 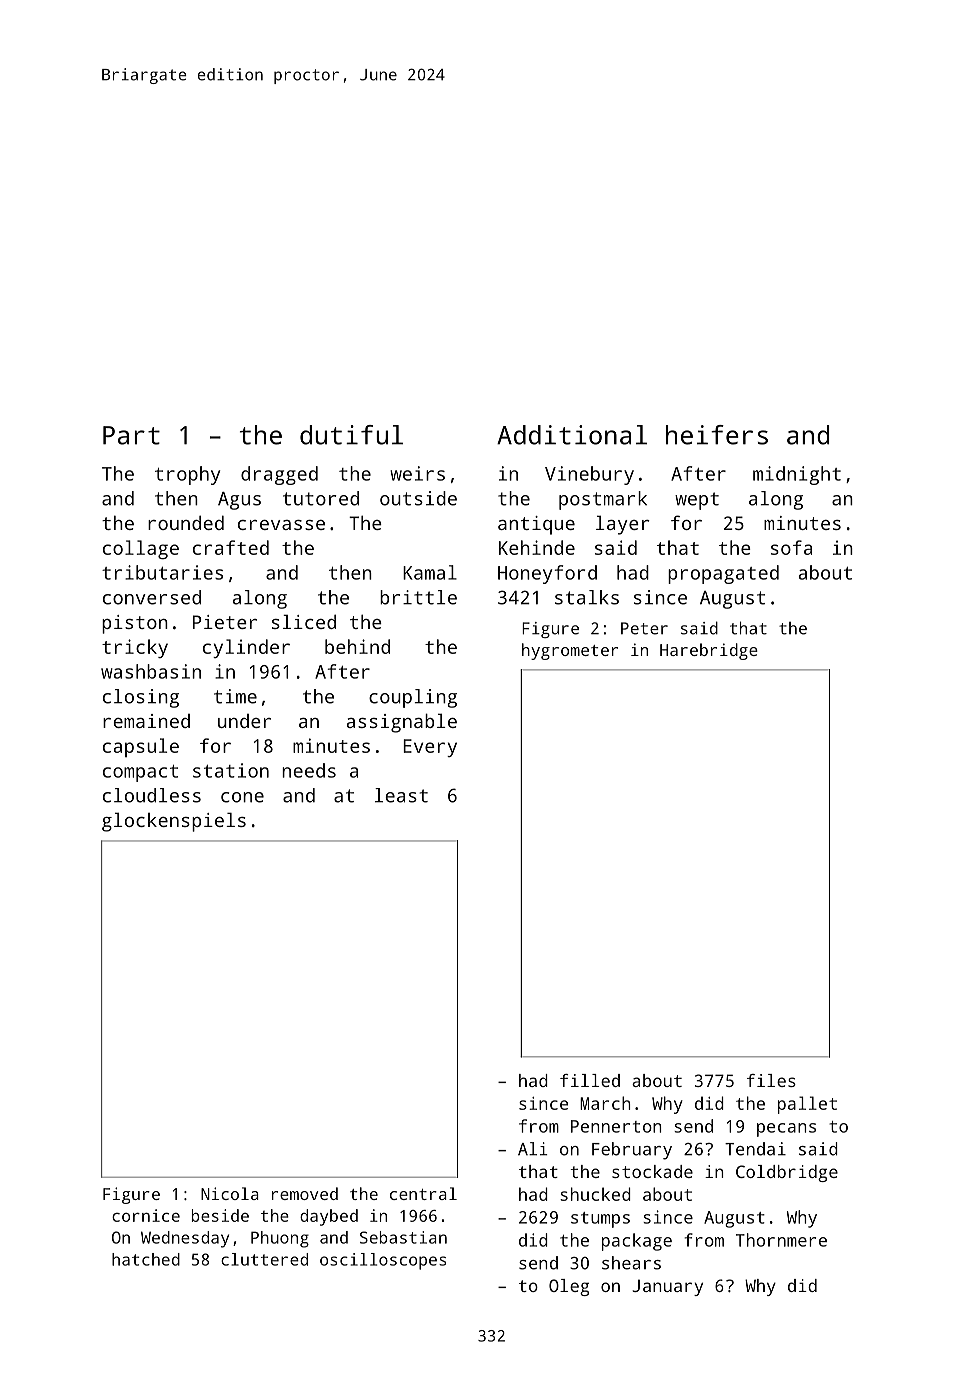 What do you see at coordinates (570, 651) in the screenshot?
I see `hygrometer` at bounding box center [570, 651].
